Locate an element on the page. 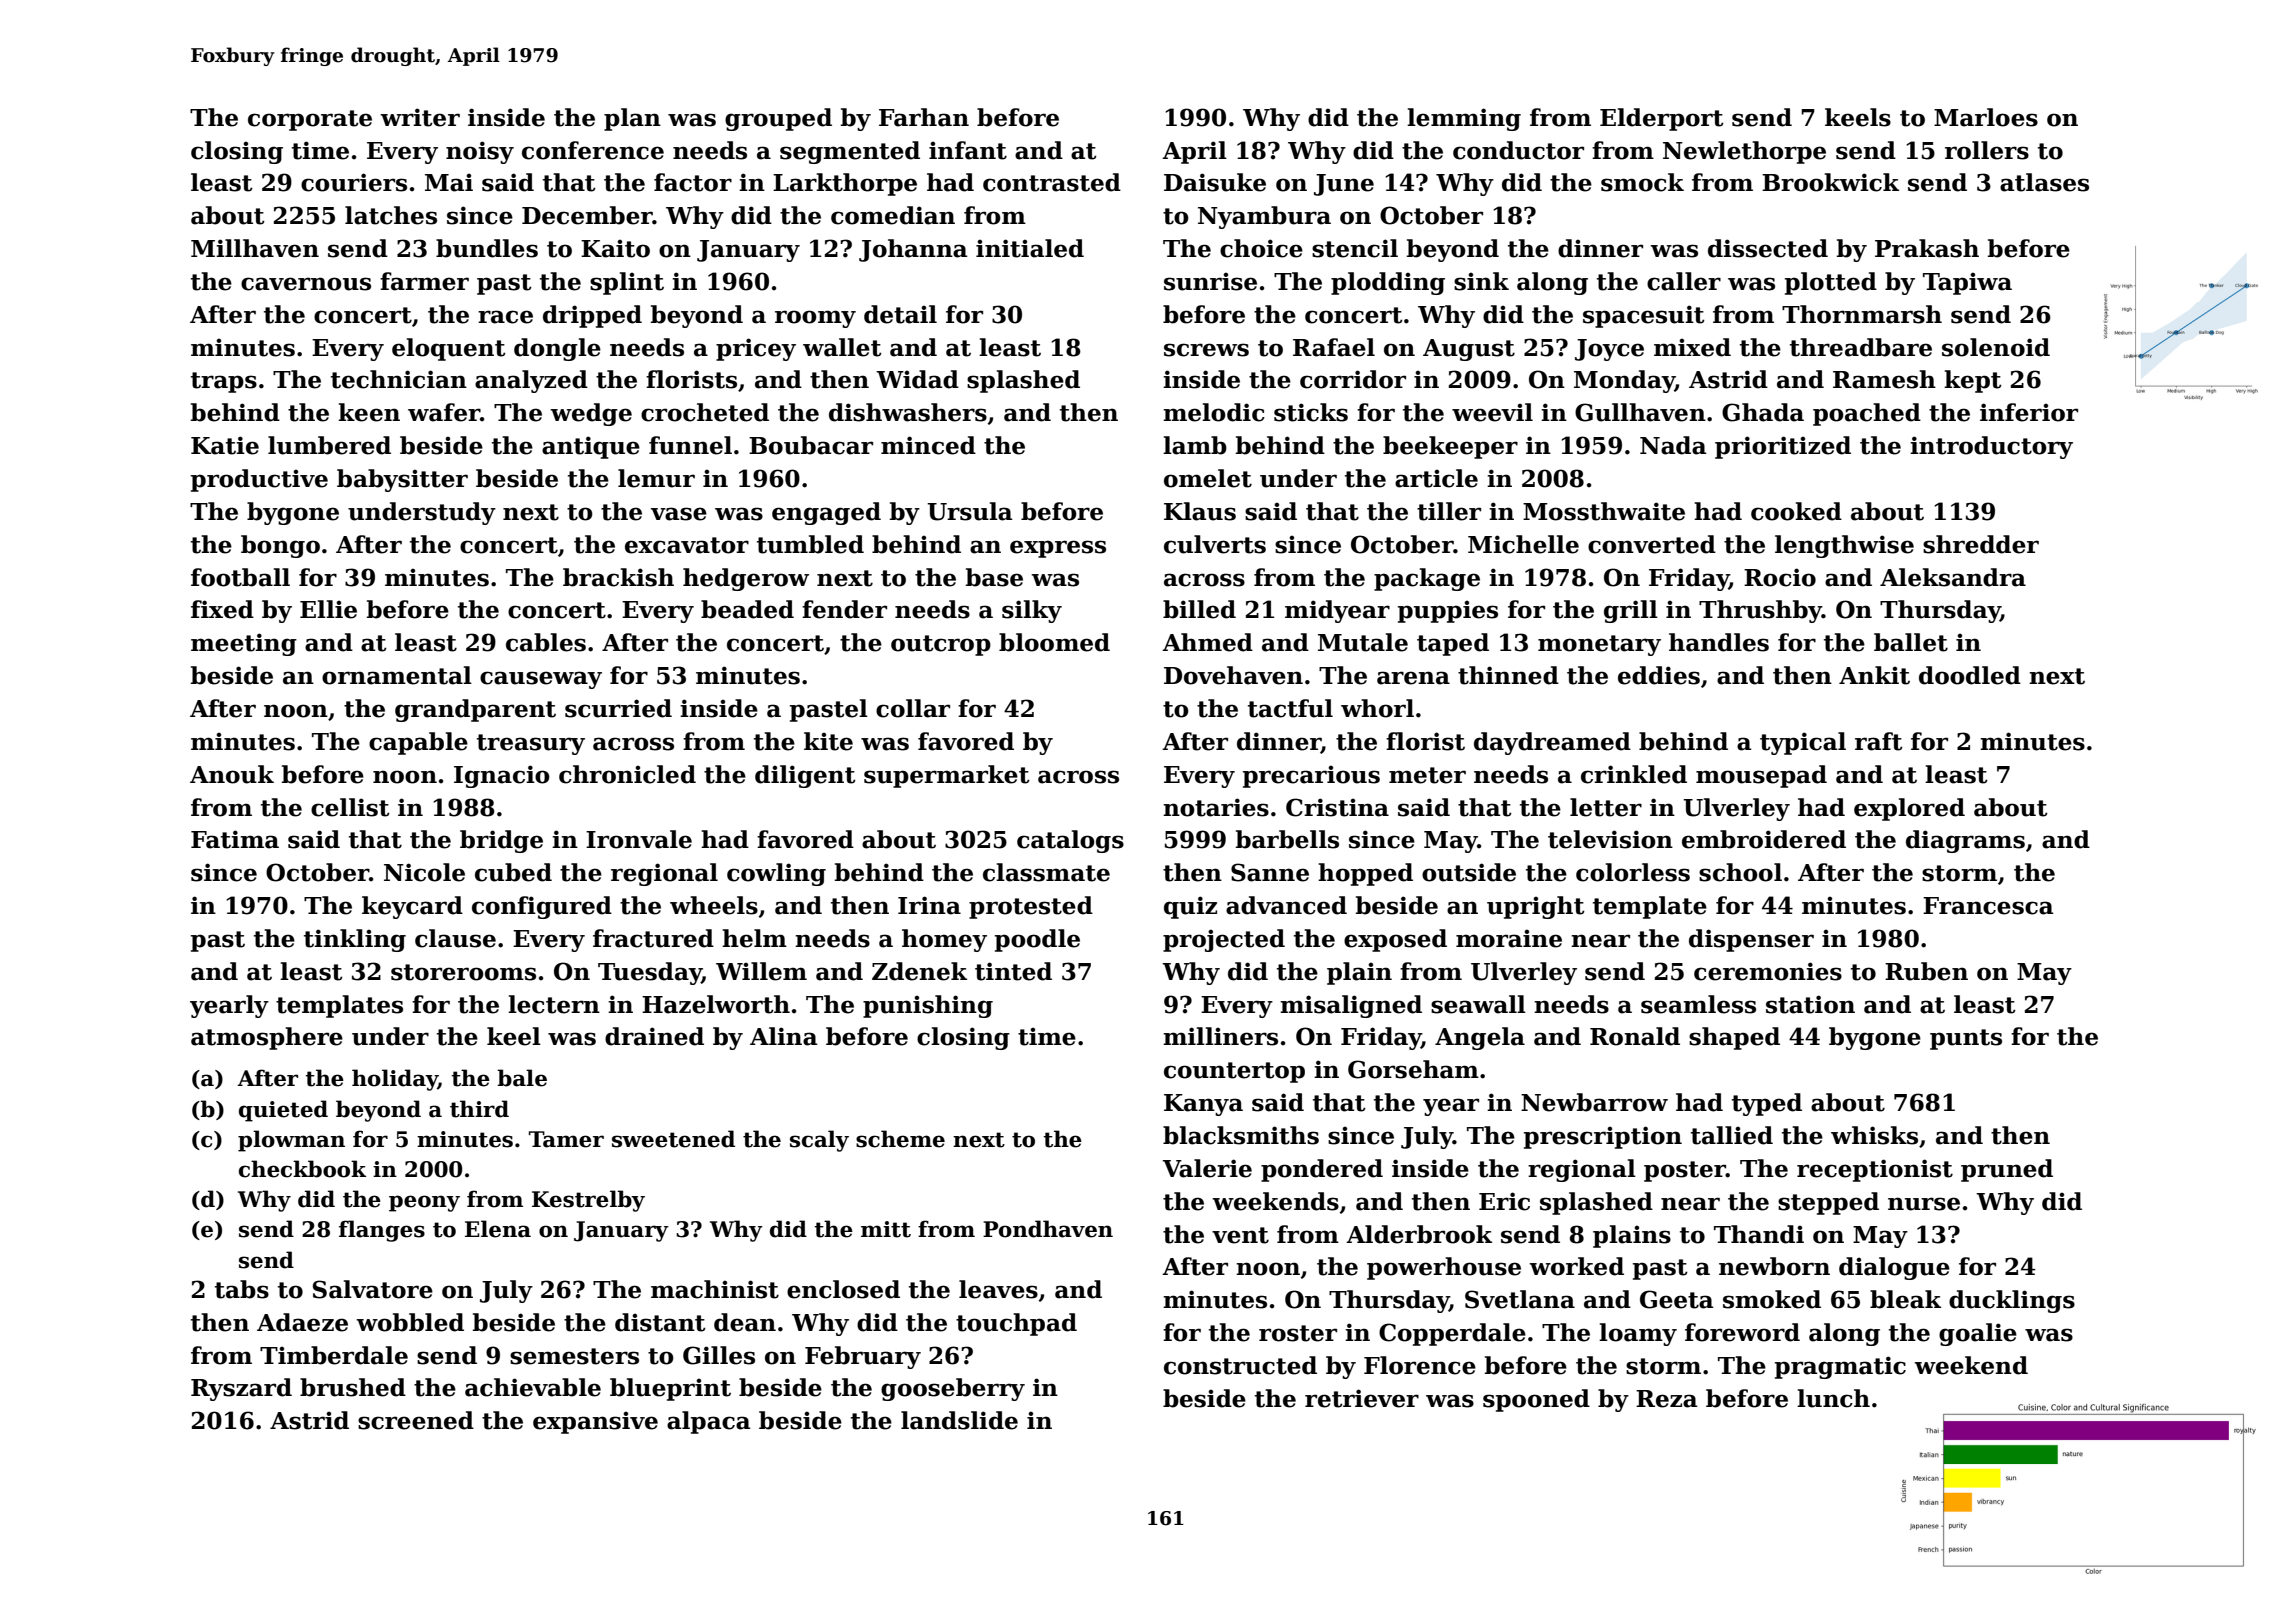  plan is located at coordinates (632, 119).
